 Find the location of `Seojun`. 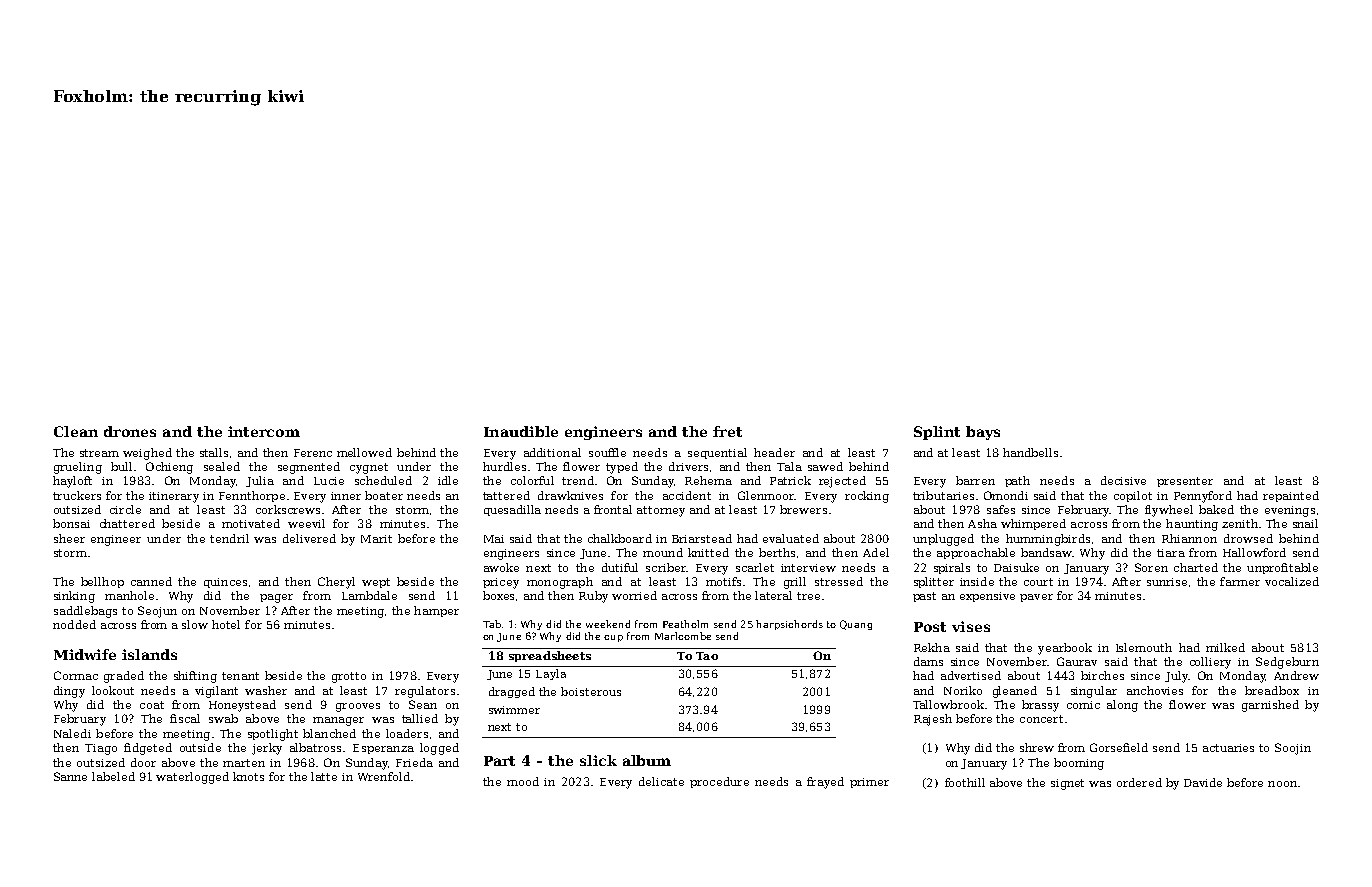

Seojun is located at coordinates (157, 612).
